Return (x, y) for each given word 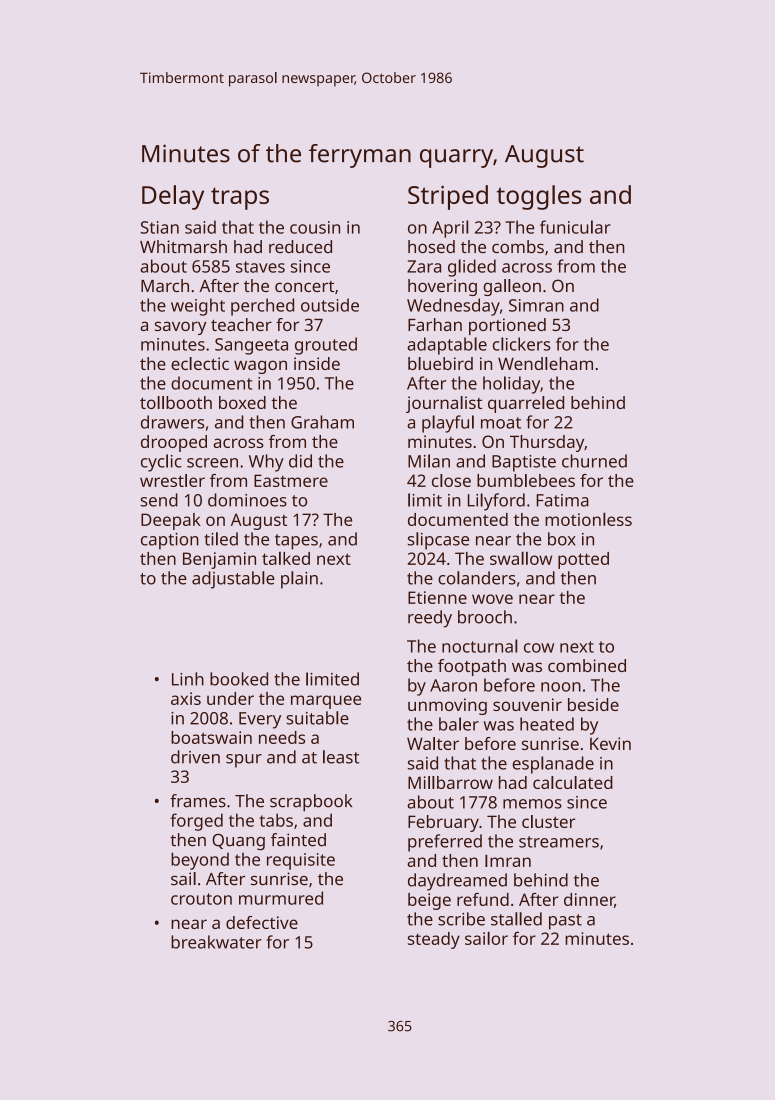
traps (240, 198)
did (300, 461)
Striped (448, 197)
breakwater (216, 942)
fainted (298, 840)
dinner (589, 900)
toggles (539, 197)
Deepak (171, 521)
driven (195, 757)
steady (434, 940)
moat (501, 423)
